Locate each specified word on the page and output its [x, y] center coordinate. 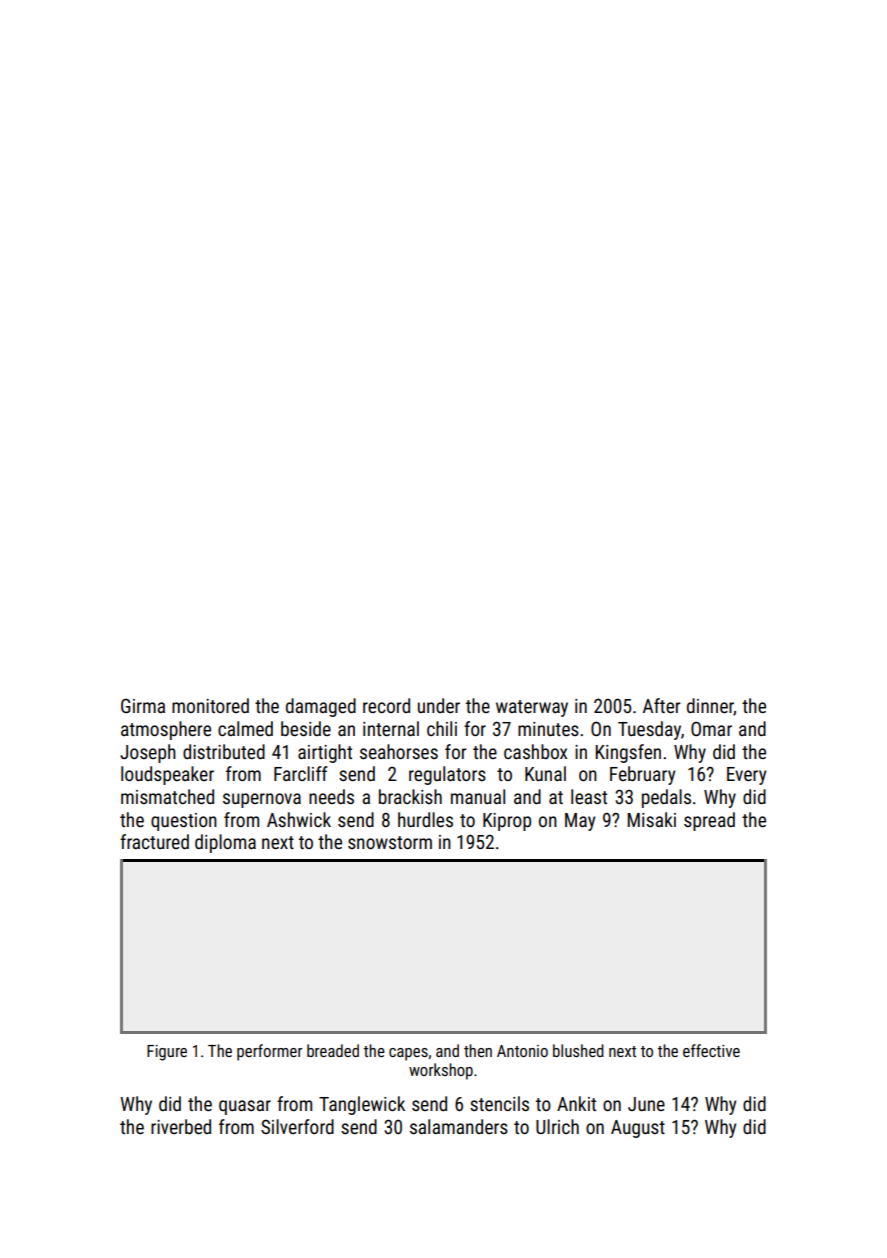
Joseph [148, 753]
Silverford [297, 1126]
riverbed [181, 1126]
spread [709, 821]
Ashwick [299, 819]
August [638, 1129]
